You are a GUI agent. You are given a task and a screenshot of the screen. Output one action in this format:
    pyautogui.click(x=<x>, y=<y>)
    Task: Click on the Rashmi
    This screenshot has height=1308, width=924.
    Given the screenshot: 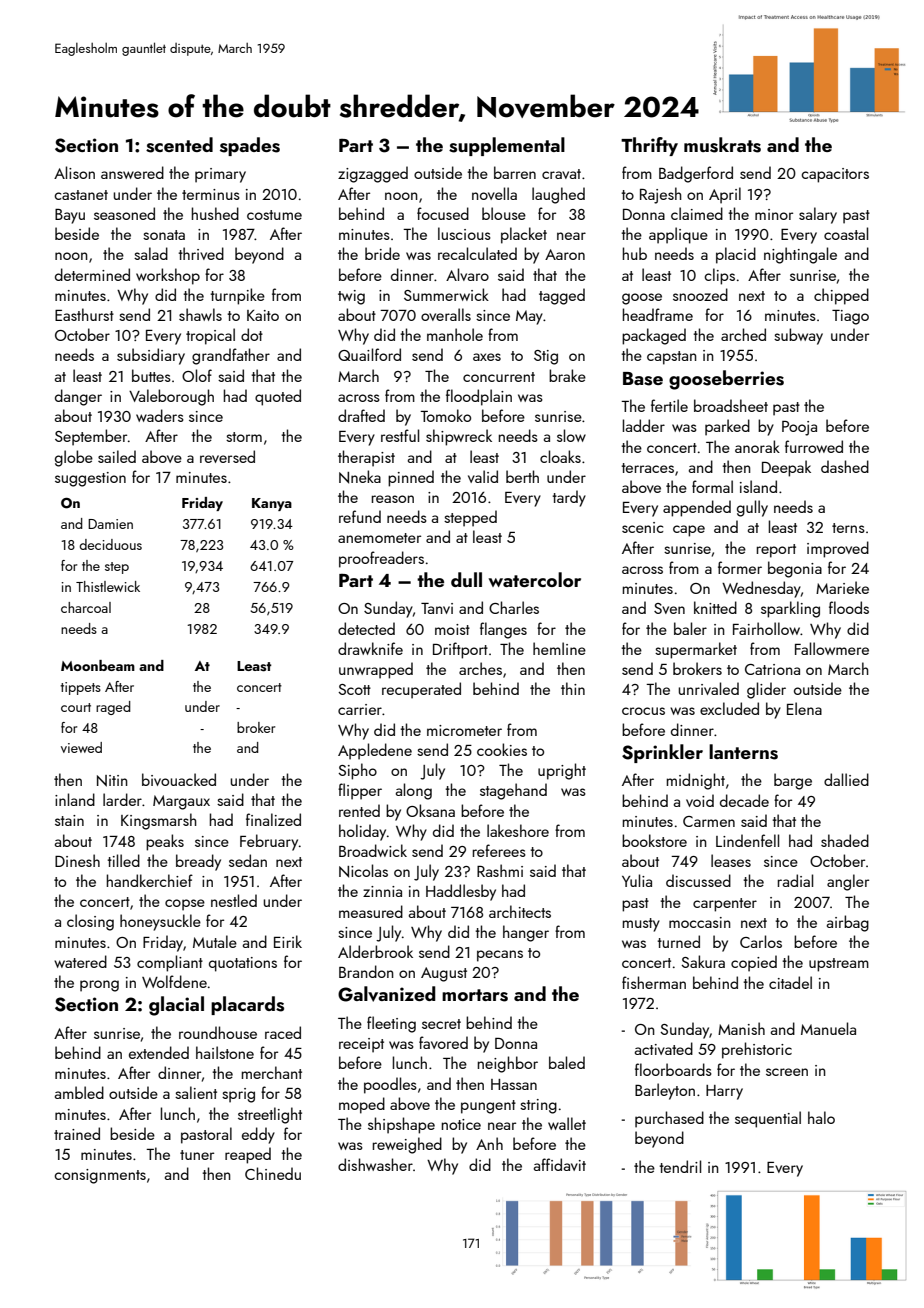 What is the action you would take?
    pyautogui.click(x=500, y=870)
